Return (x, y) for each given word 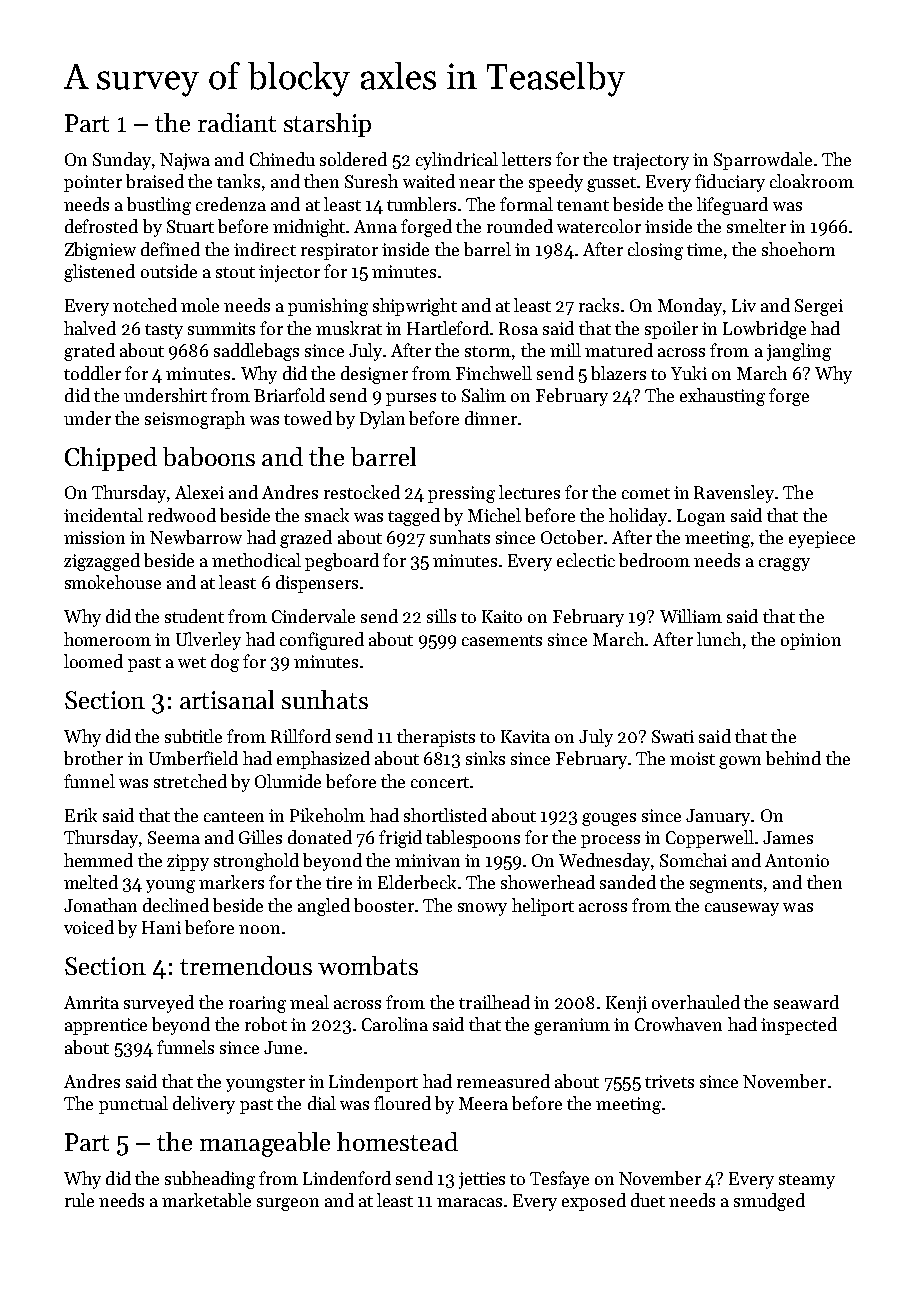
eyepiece (822, 539)
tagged (414, 517)
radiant (237, 122)
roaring (257, 1004)
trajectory (651, 161)
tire (339, 882)
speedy (556, 183)
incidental (103, 515)
